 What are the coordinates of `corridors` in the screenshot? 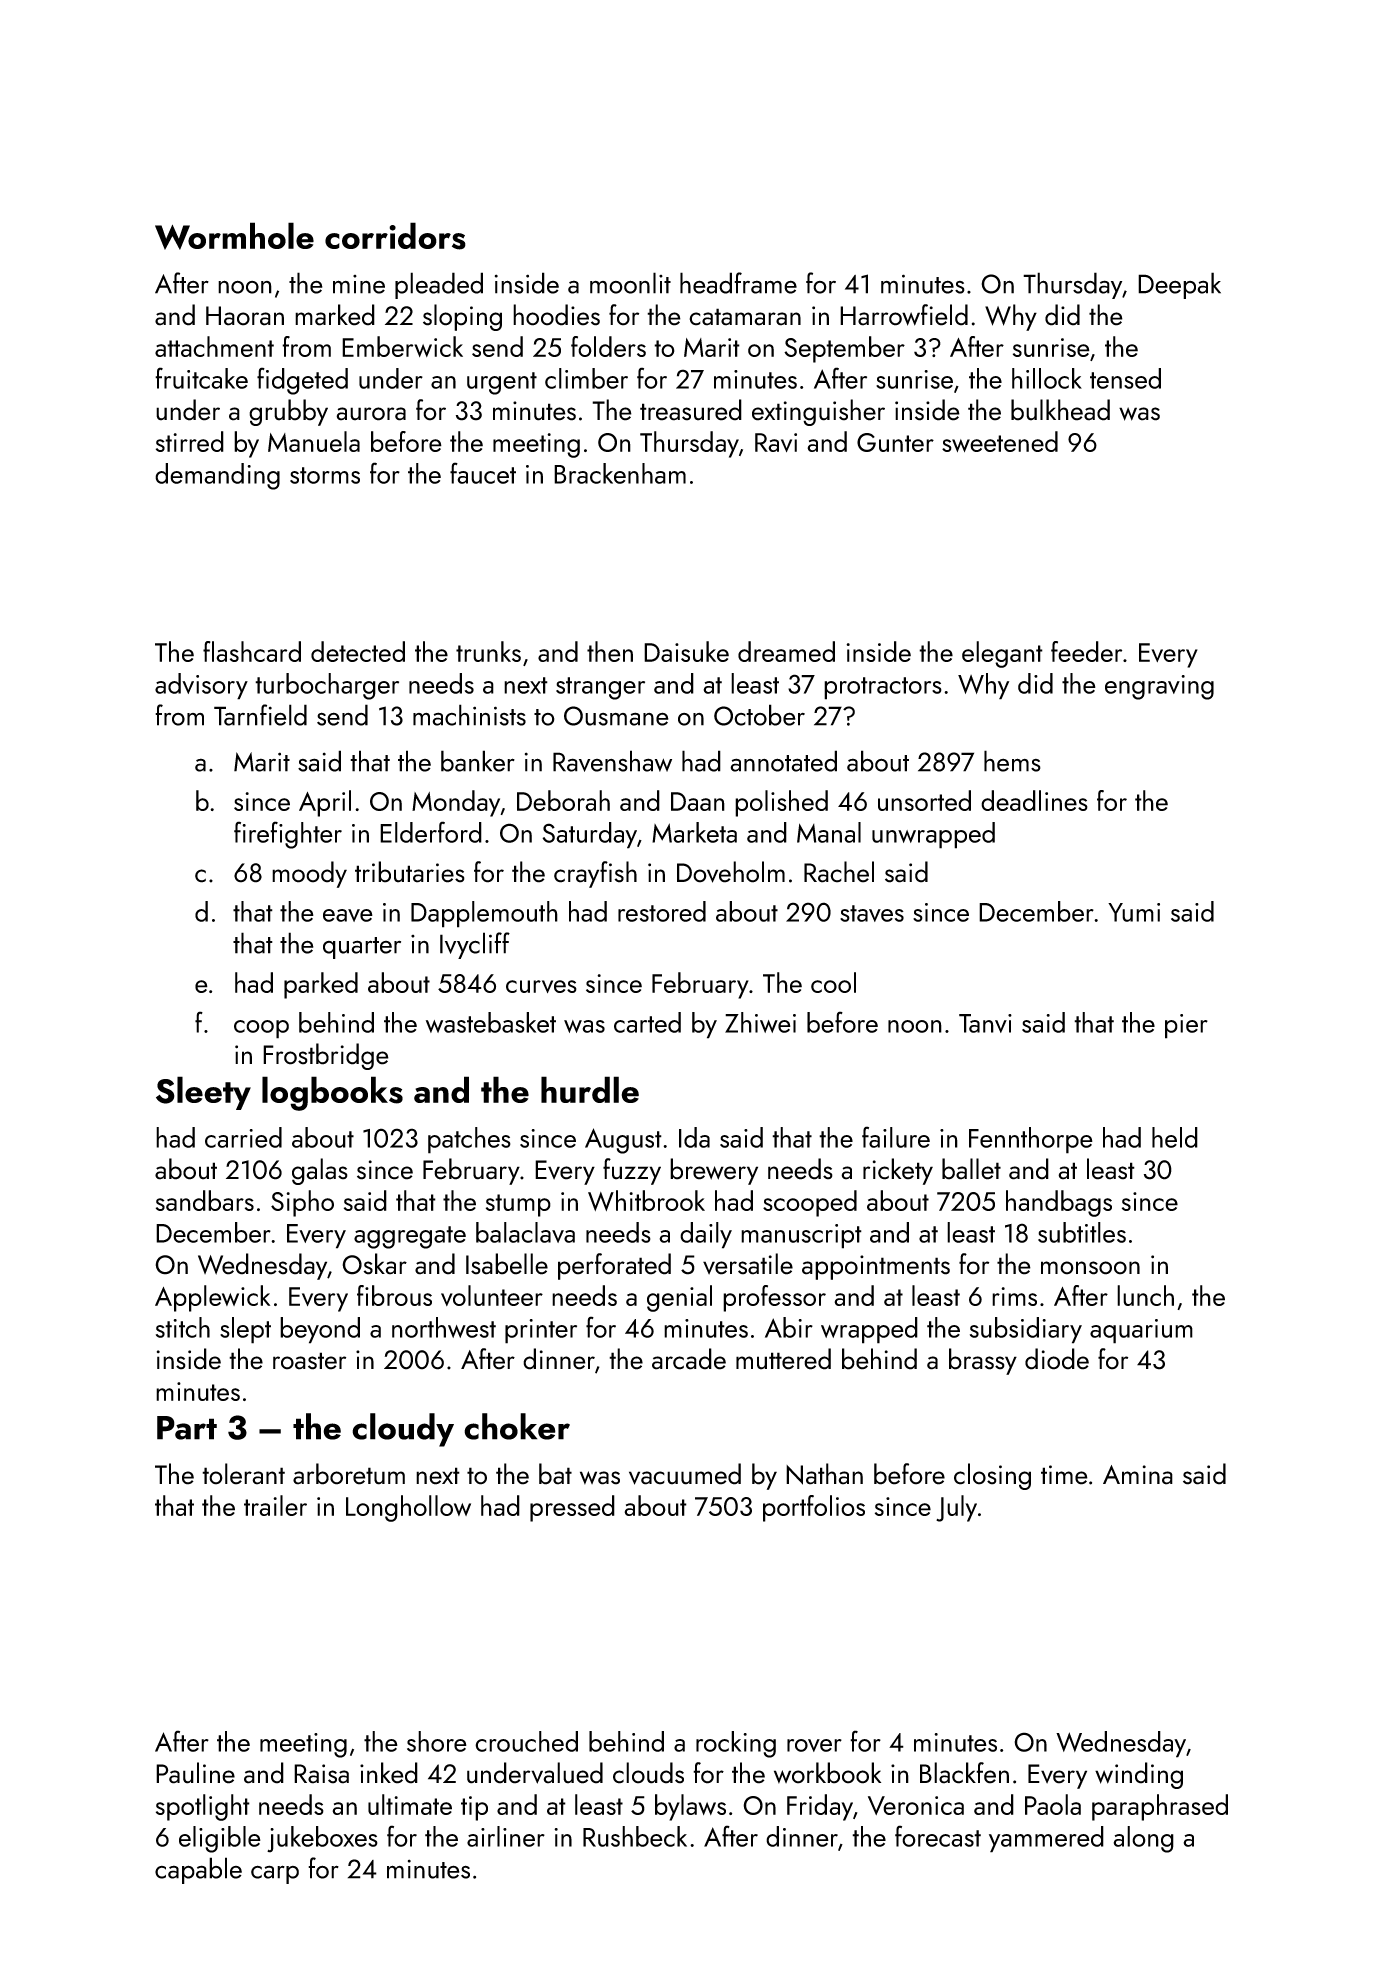 It's located at (395, 236).
